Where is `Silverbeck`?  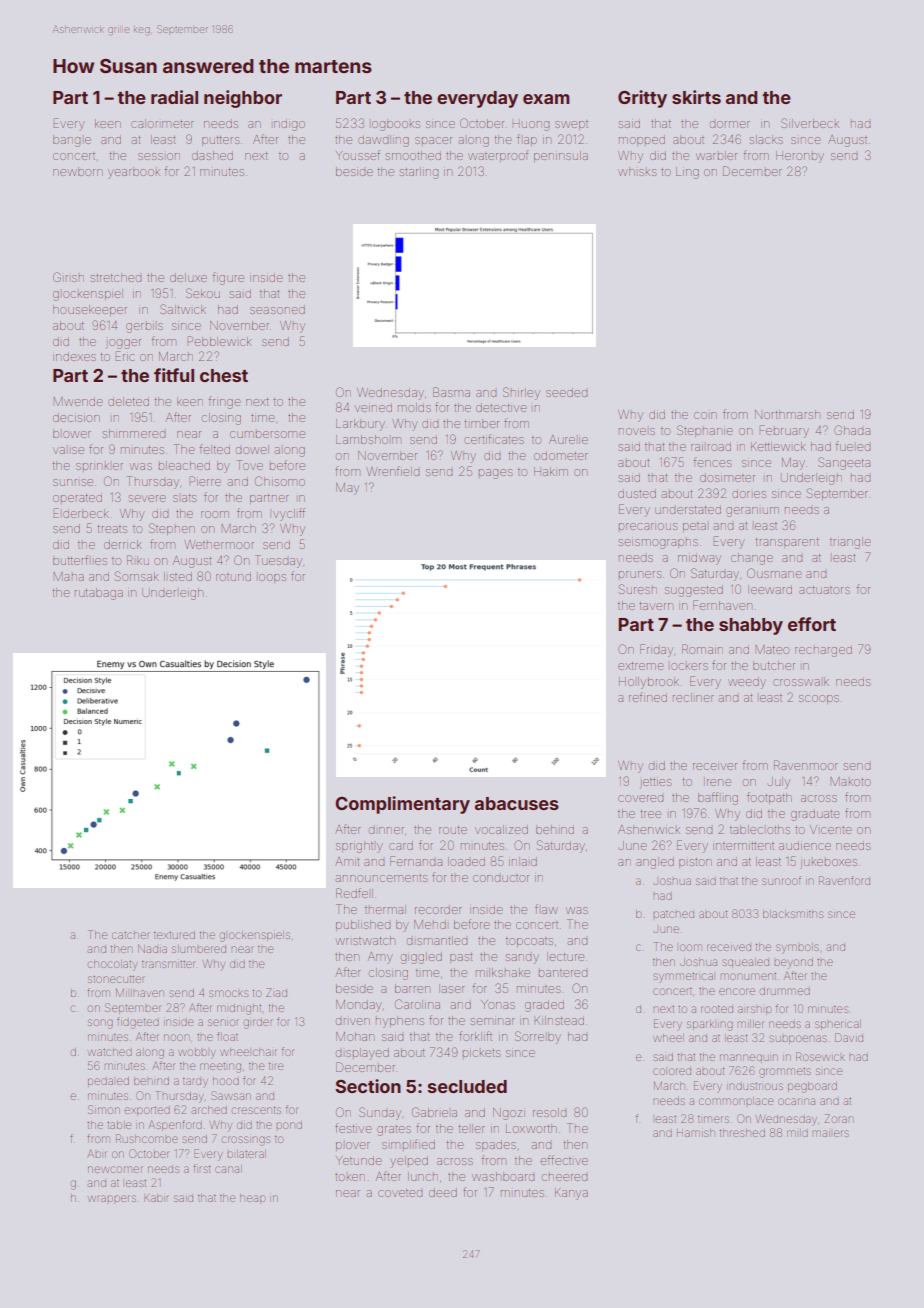
Silverbeck is located at coordinates (810, 123).
